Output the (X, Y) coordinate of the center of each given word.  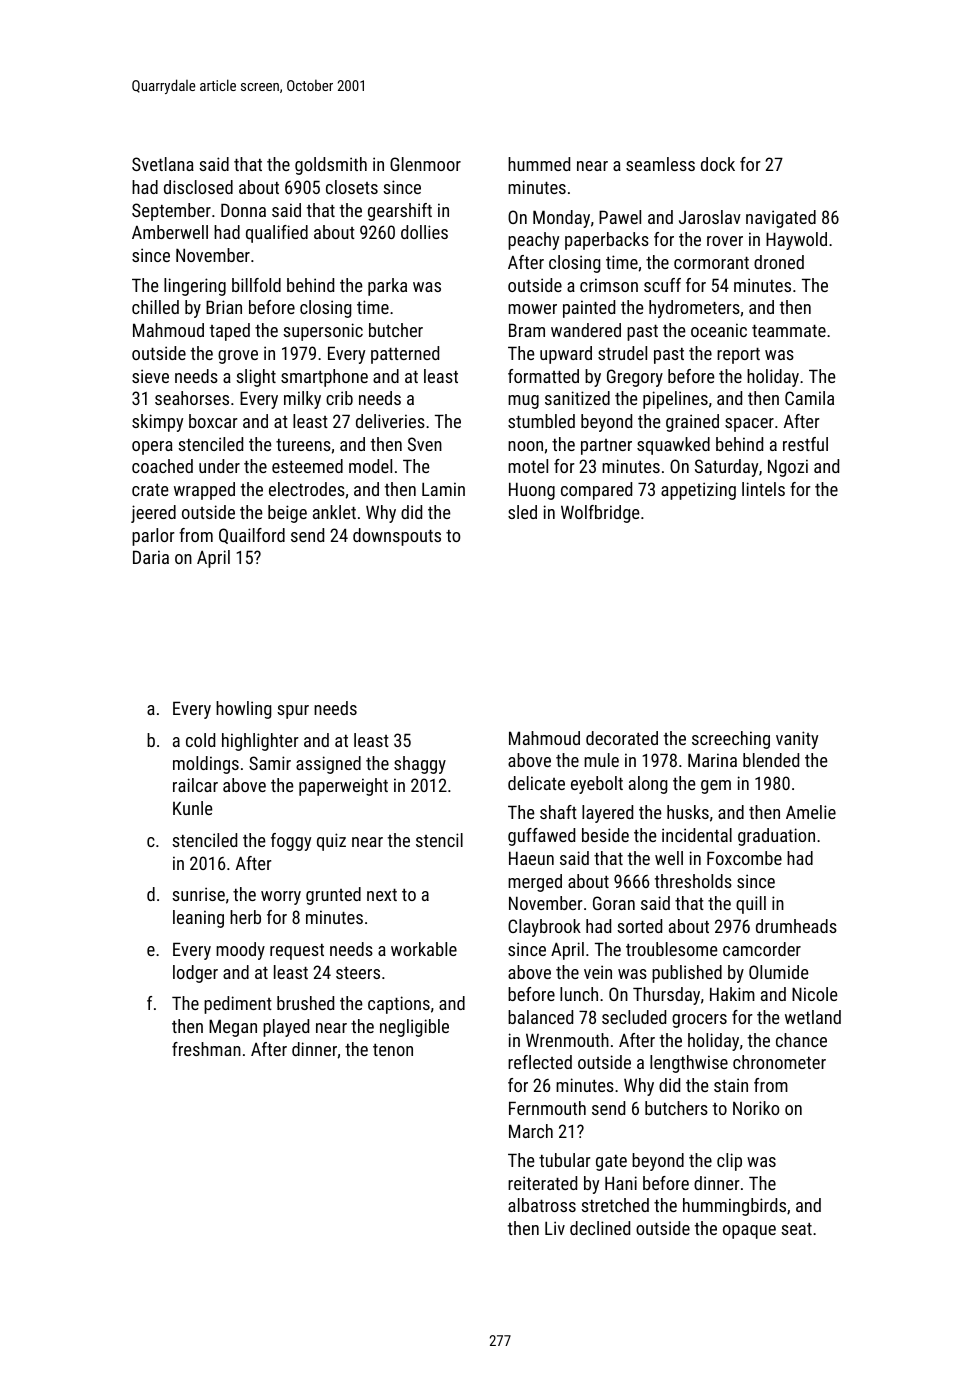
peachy (533, 241)
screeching (731, 740)
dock (718, 164)
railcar (195, 785)
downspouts (397, 537)
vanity (797, 740)
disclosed (198, 187)
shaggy (420, 765)
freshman (206, 1049)
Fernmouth (547, 1108)
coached (162, 466)
